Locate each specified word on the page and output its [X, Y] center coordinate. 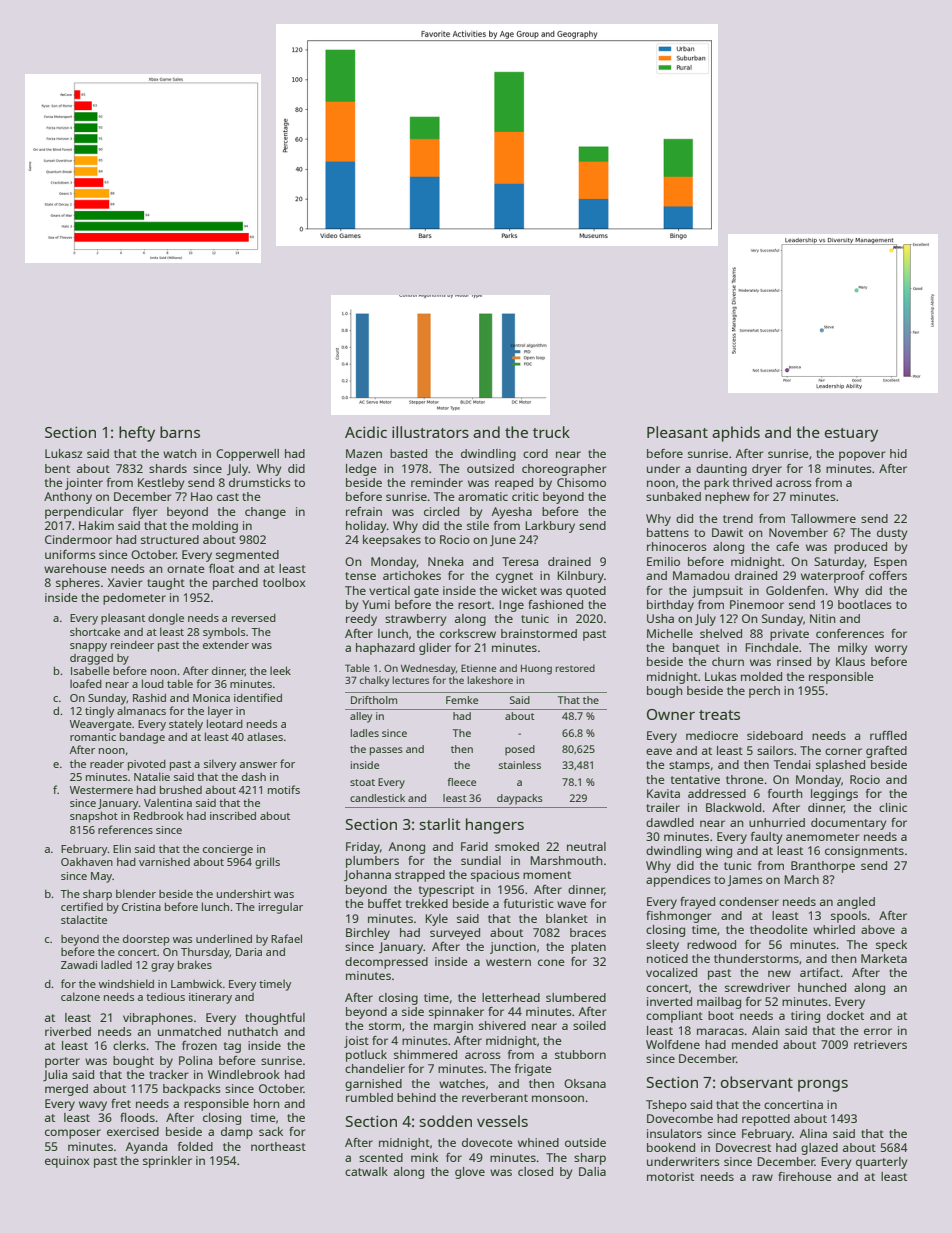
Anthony [68, 498]
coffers [888, 575]
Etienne [478, 668]
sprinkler [167, 1162]
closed [535, 1171]
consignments [864, 852]
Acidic [366, 432]
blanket [567, 918]
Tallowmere [823, 518]
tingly [99, 712]
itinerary [210, 998]
